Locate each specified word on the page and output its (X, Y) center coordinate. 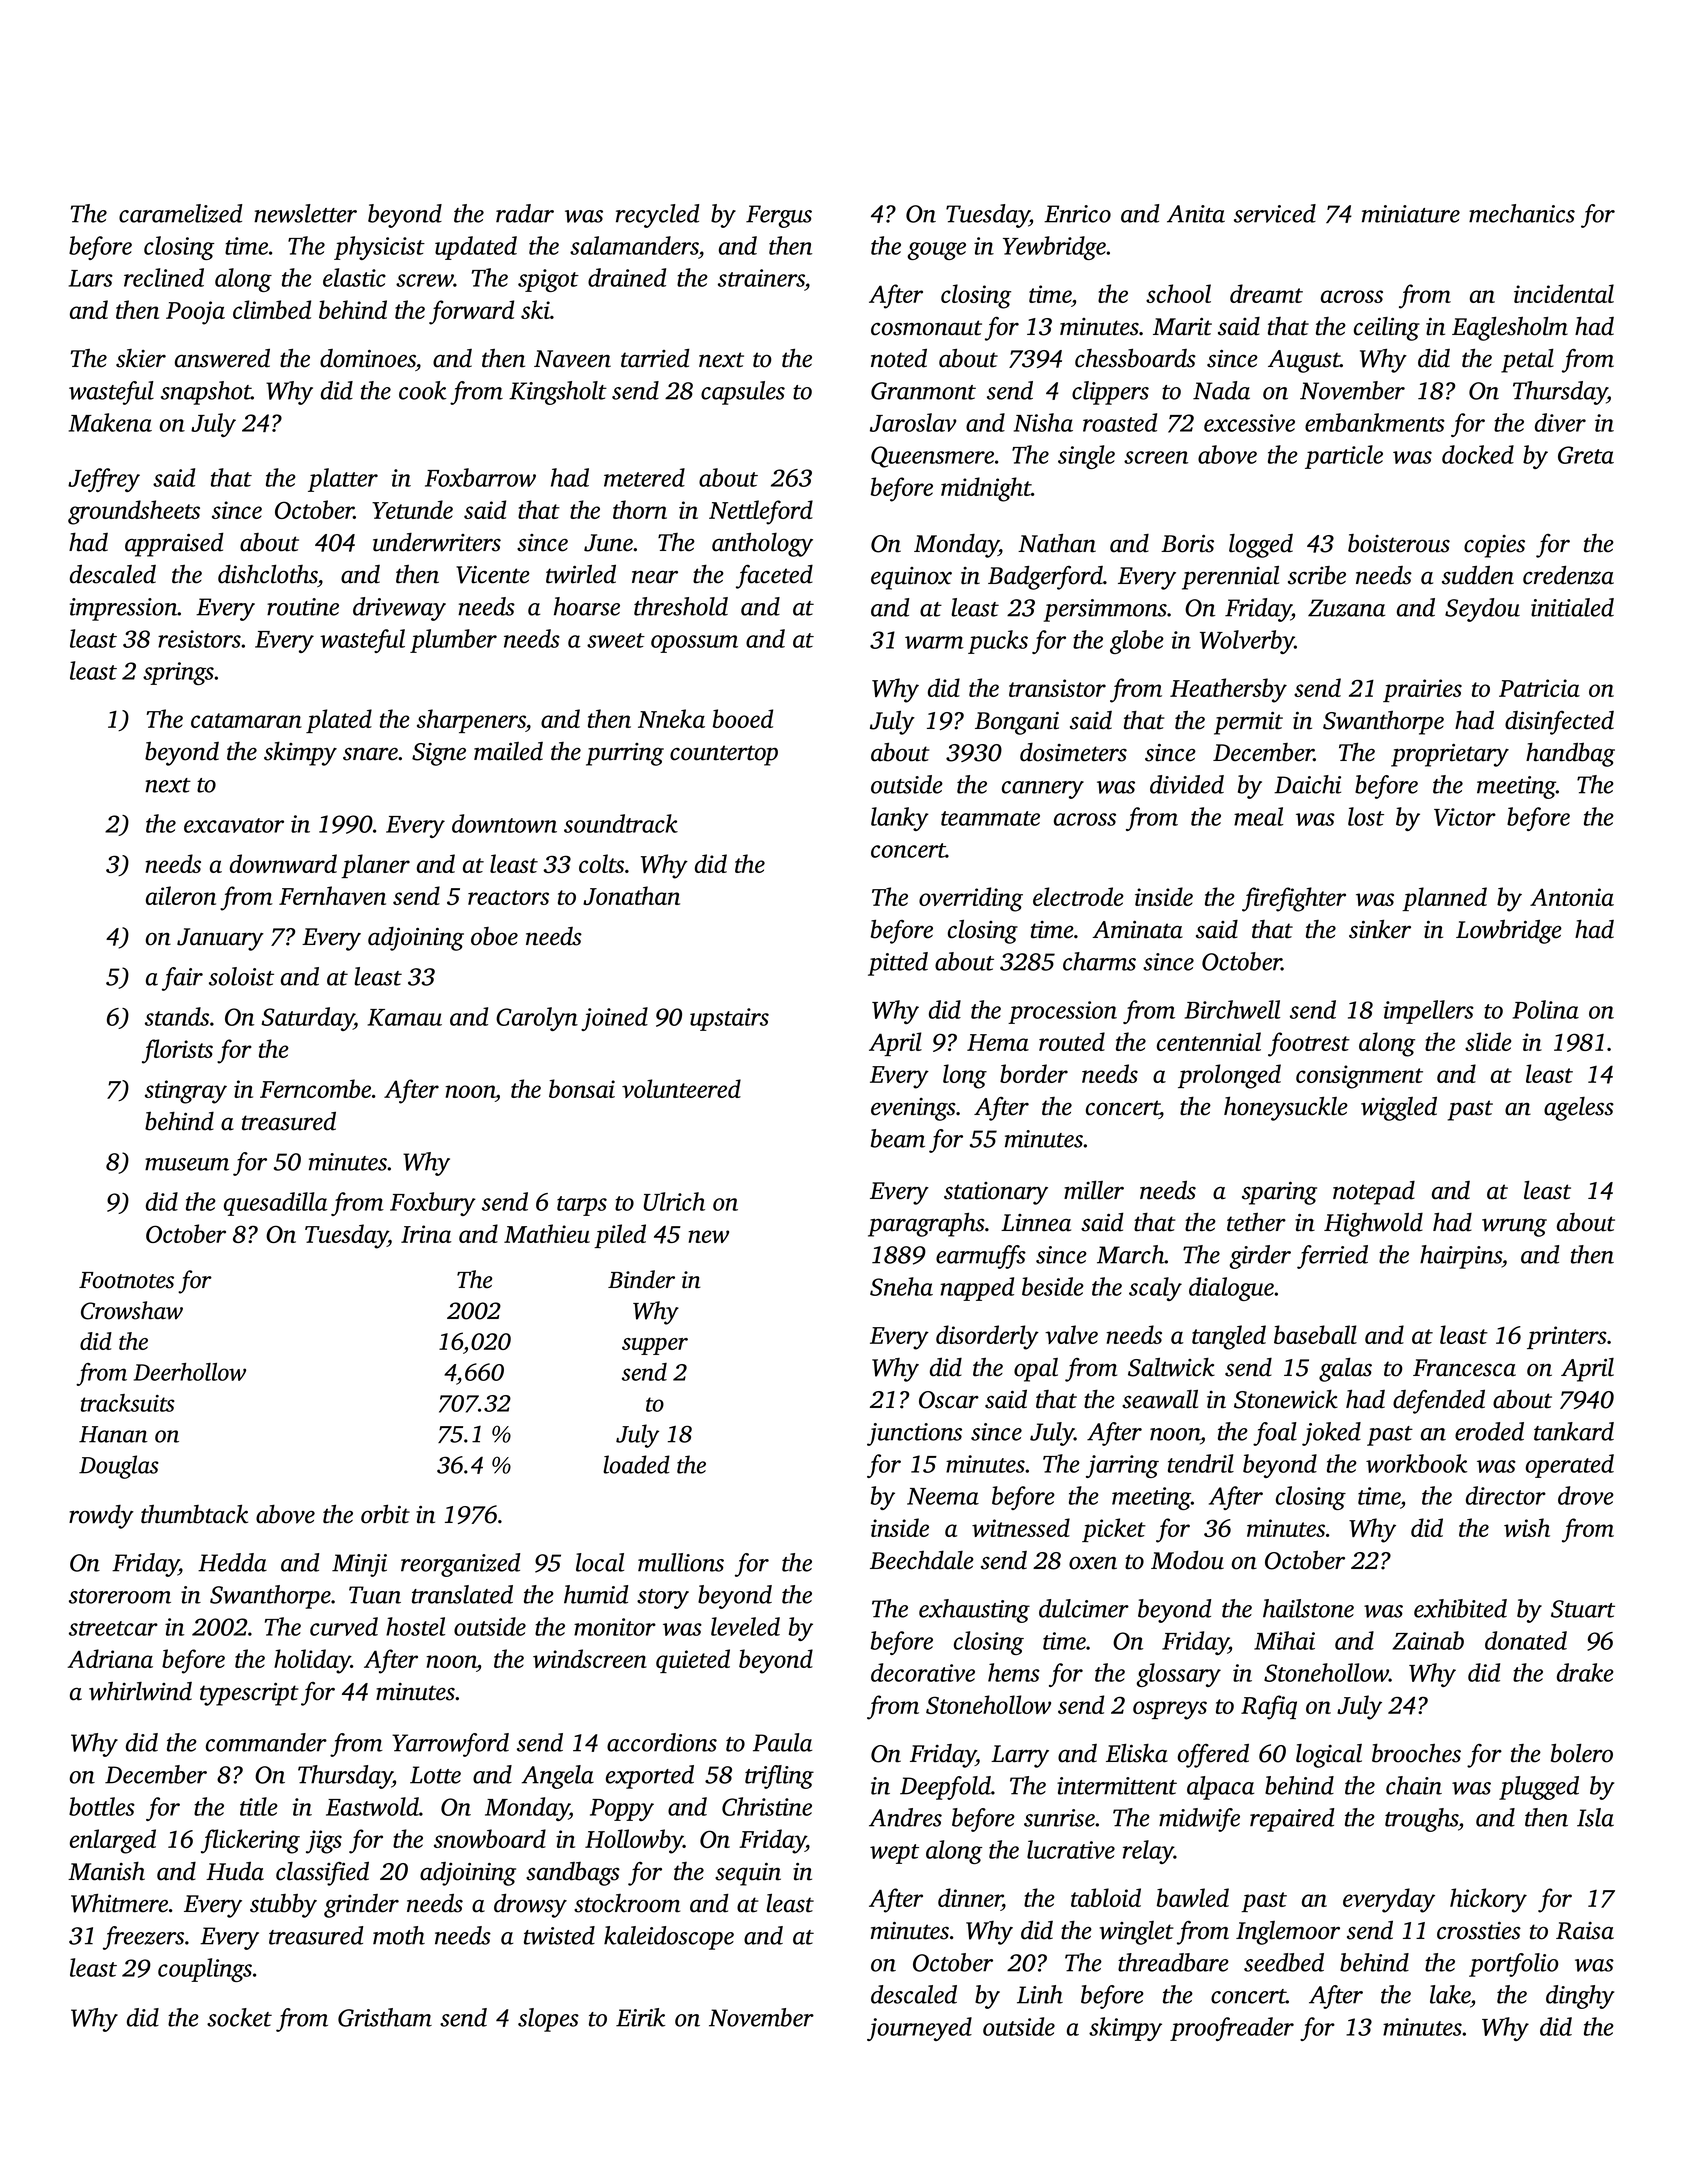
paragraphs (926, 1224)
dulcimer (1084, 1608)
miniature (1411, 214)
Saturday (308, 1019)
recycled (657, 216)
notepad (1374, 1193)
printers (1567, 1337)
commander (266, 1742)
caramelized (180, 213)
